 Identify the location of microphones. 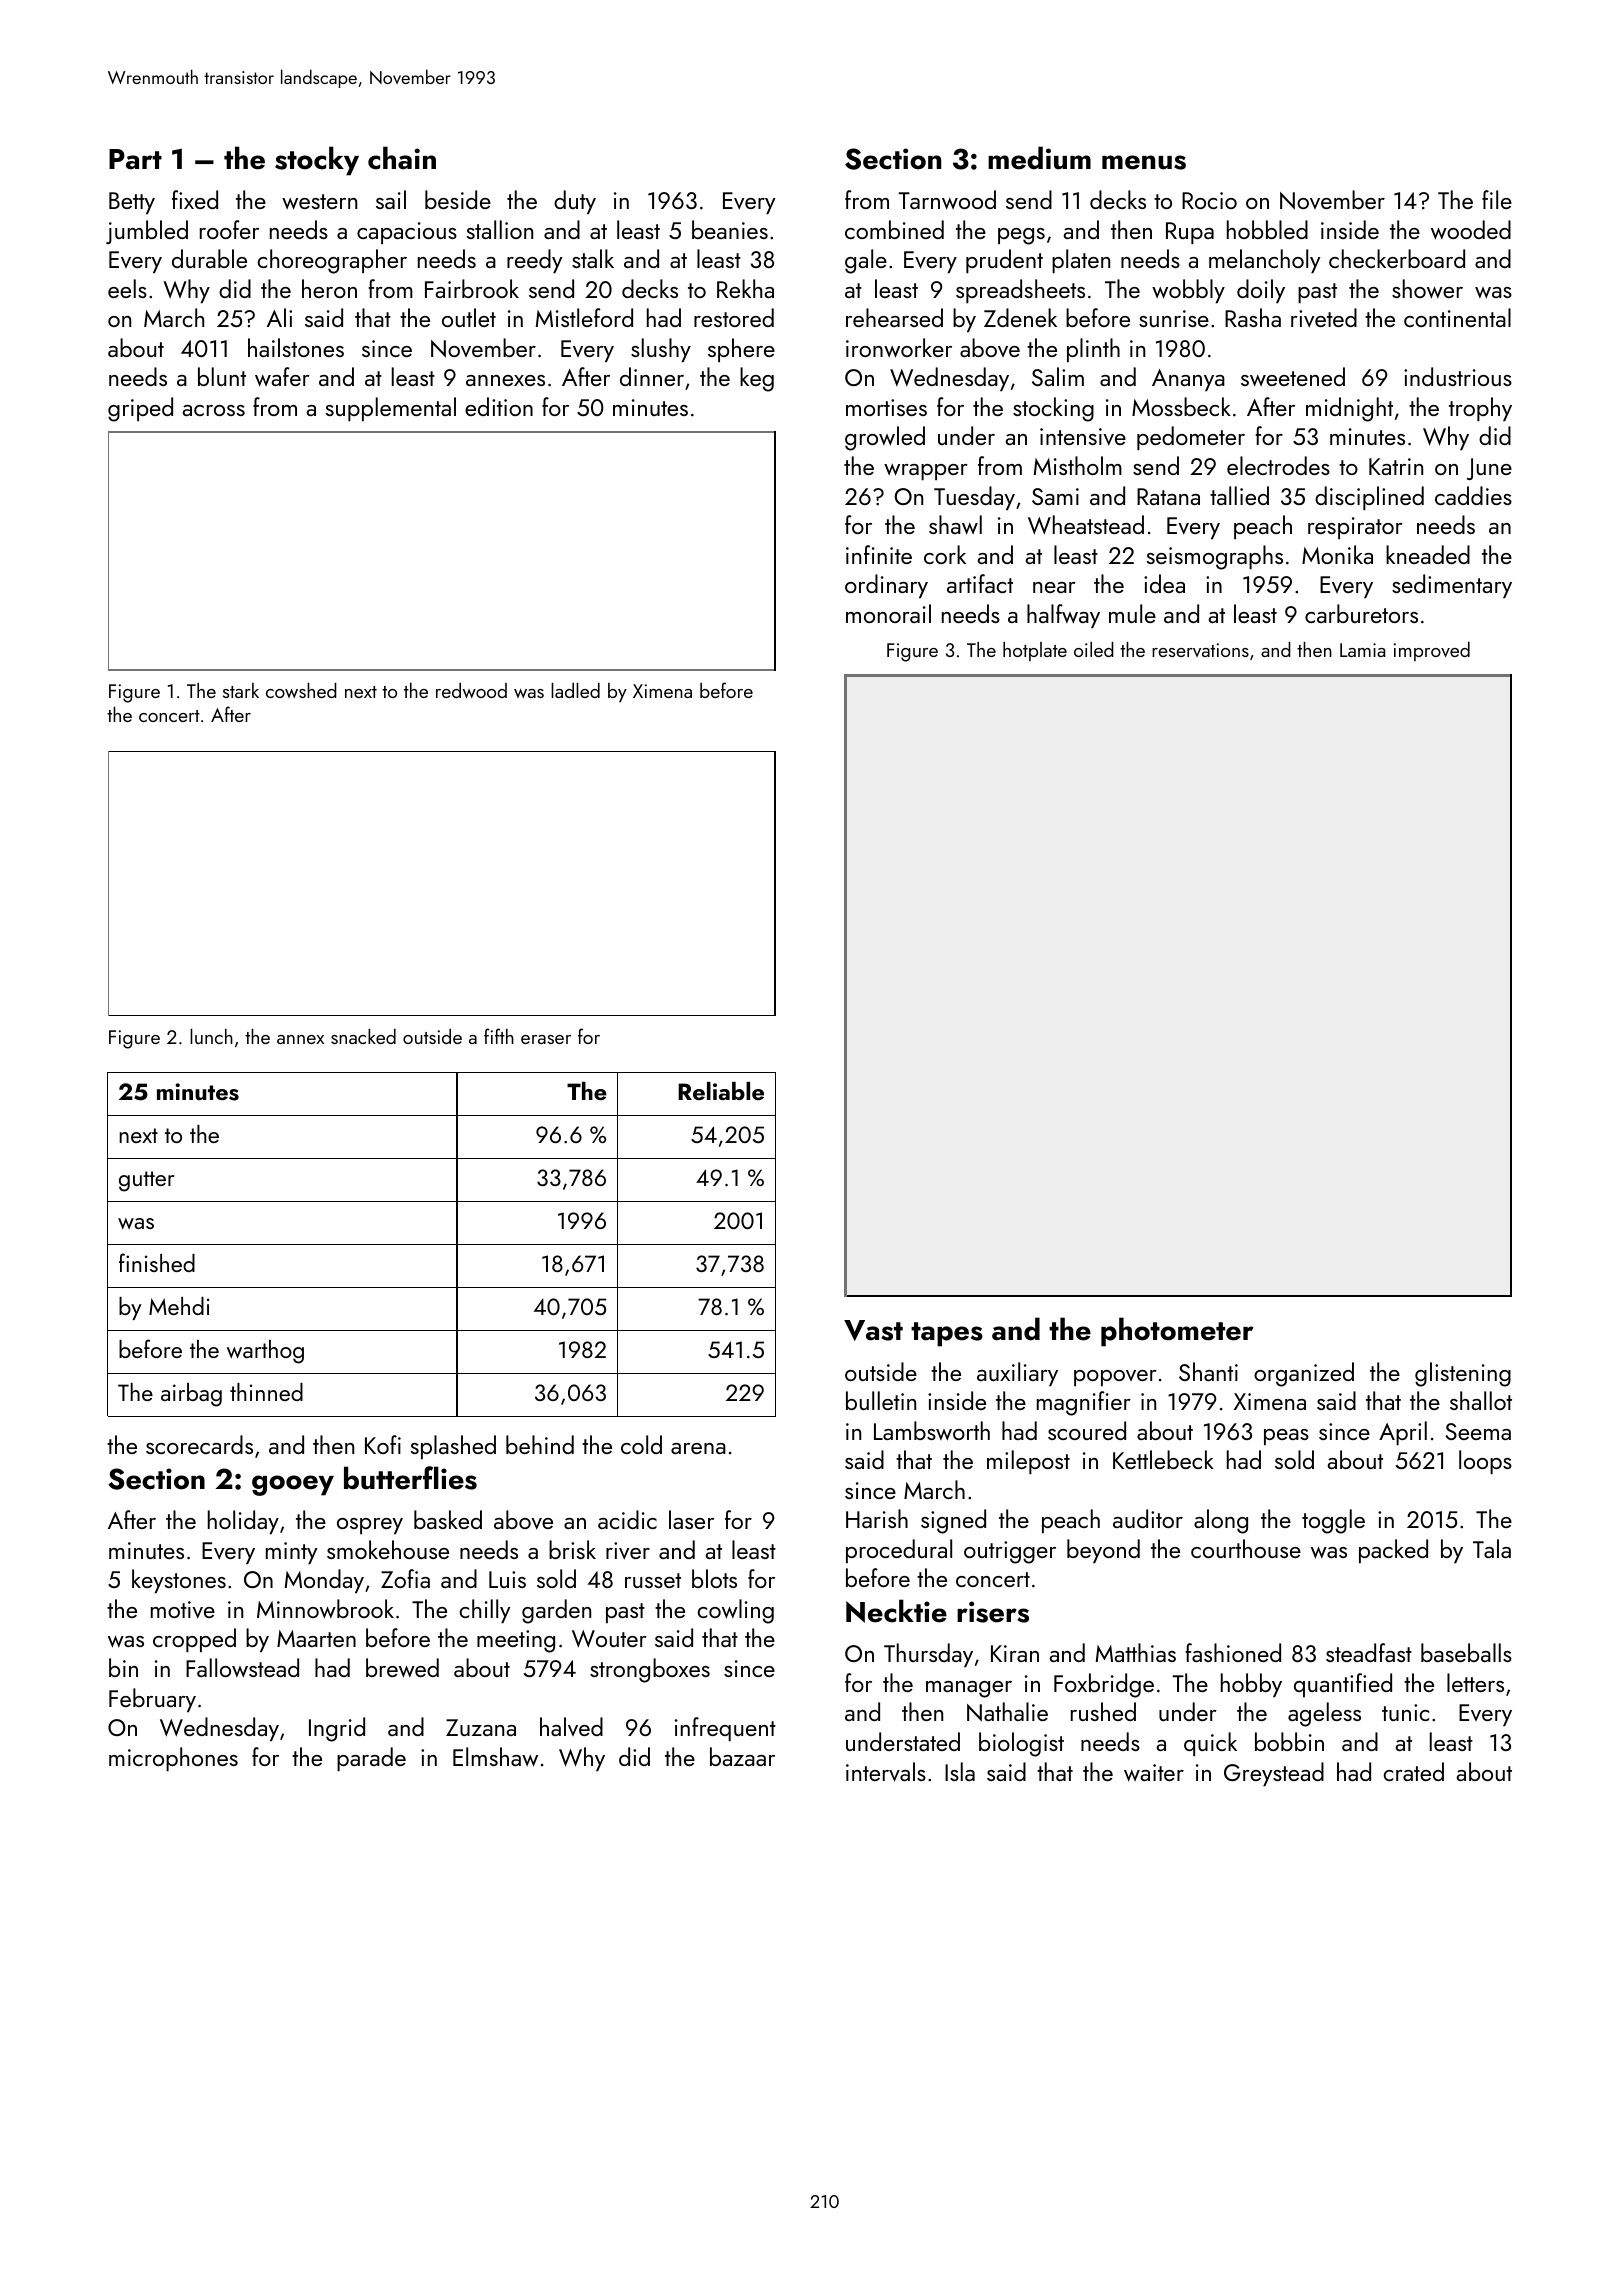
(173, 1759).
